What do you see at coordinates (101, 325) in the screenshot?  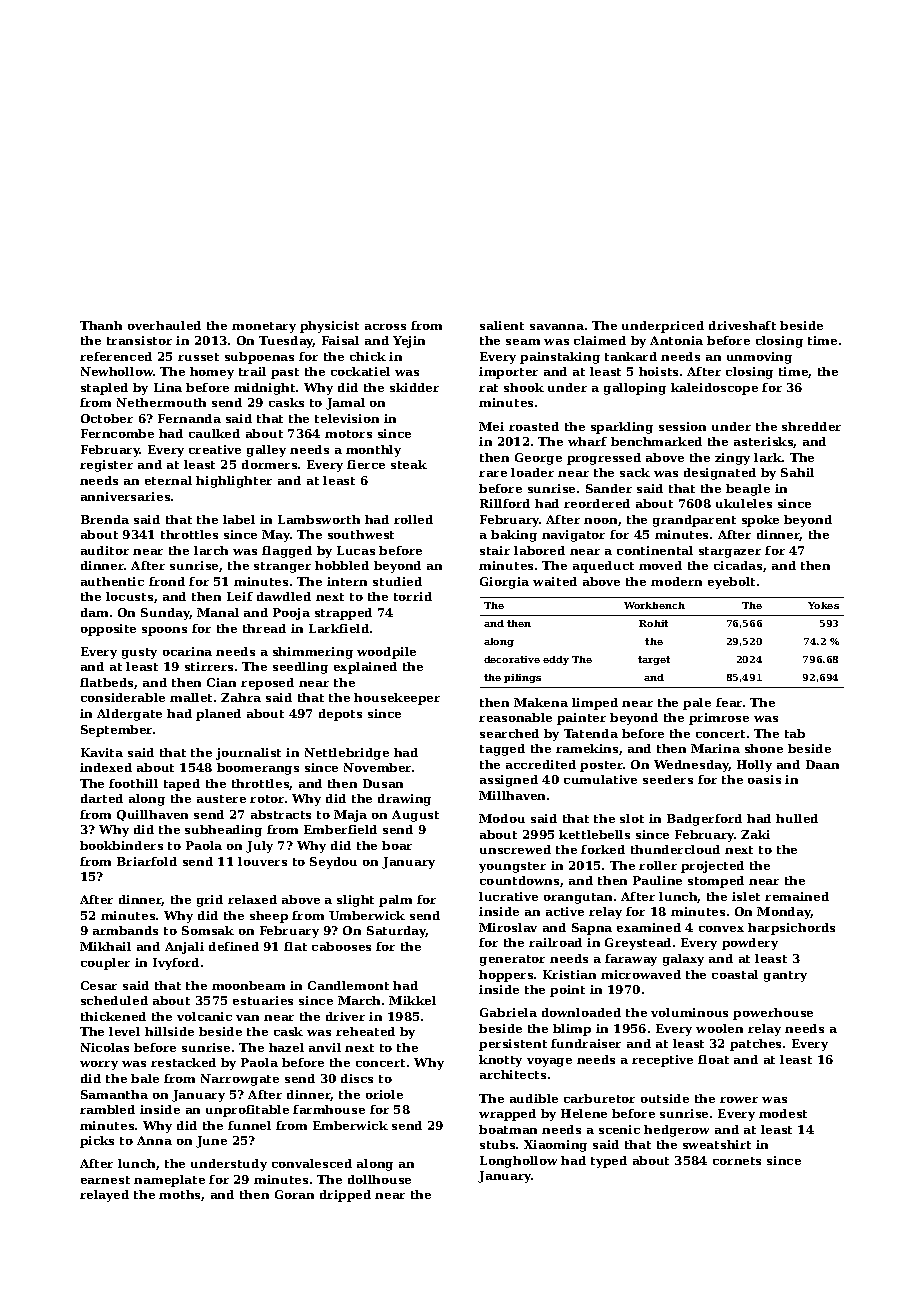 I see `Thanh` at bounding box center [101, 325].
